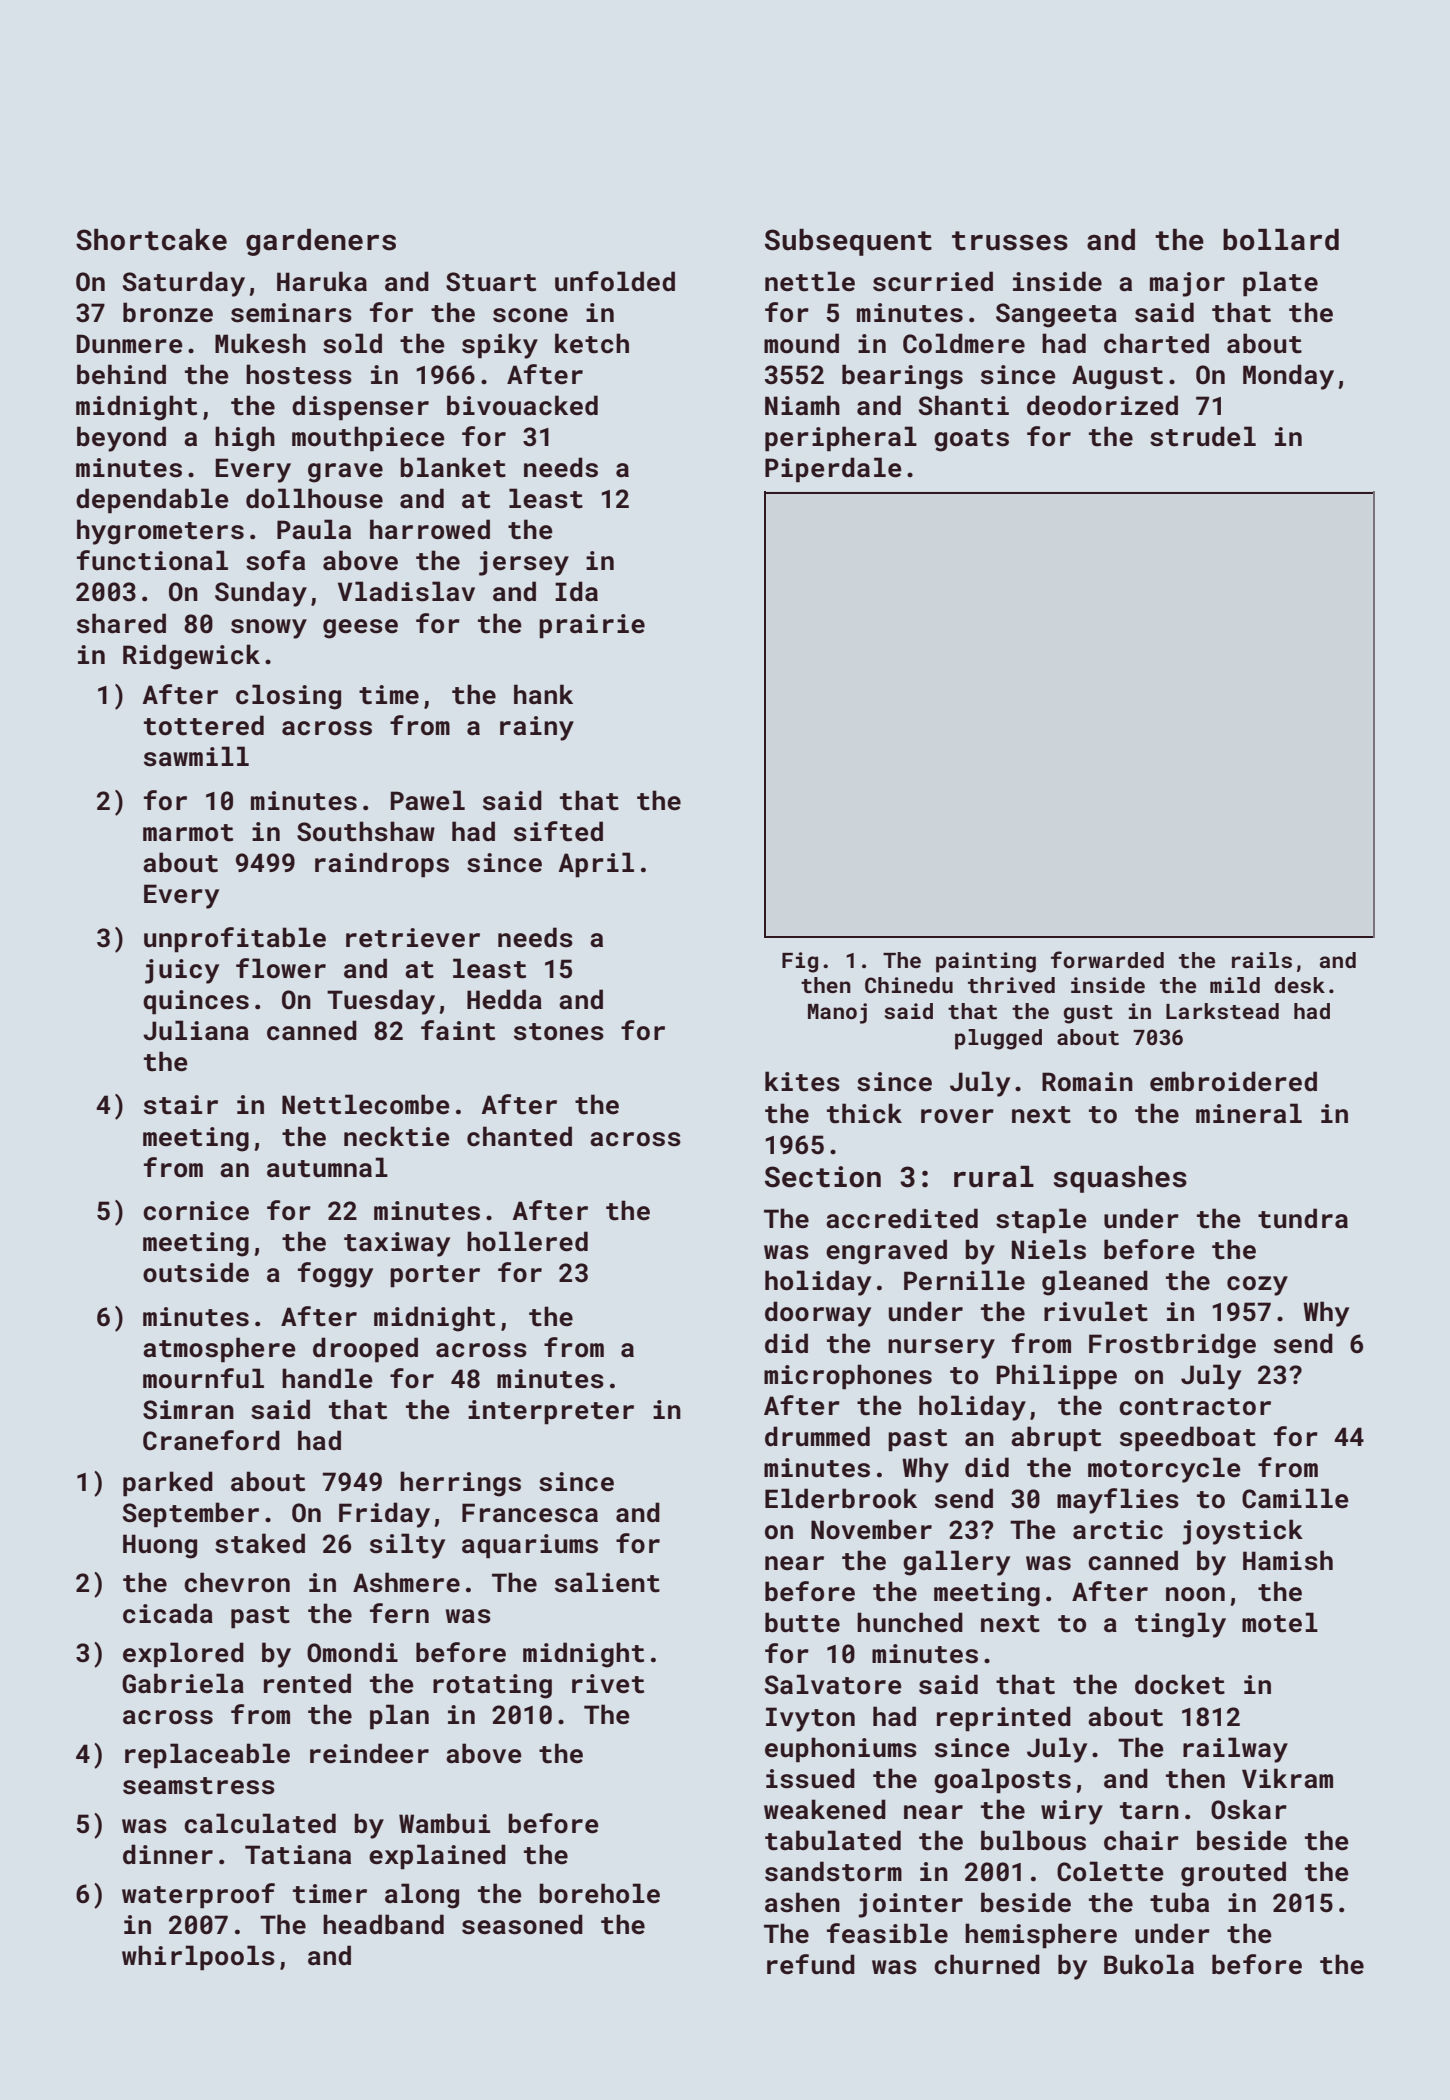  Describe the element at coordinates (168, 1854) in the image. I see `dinner` at that location.
